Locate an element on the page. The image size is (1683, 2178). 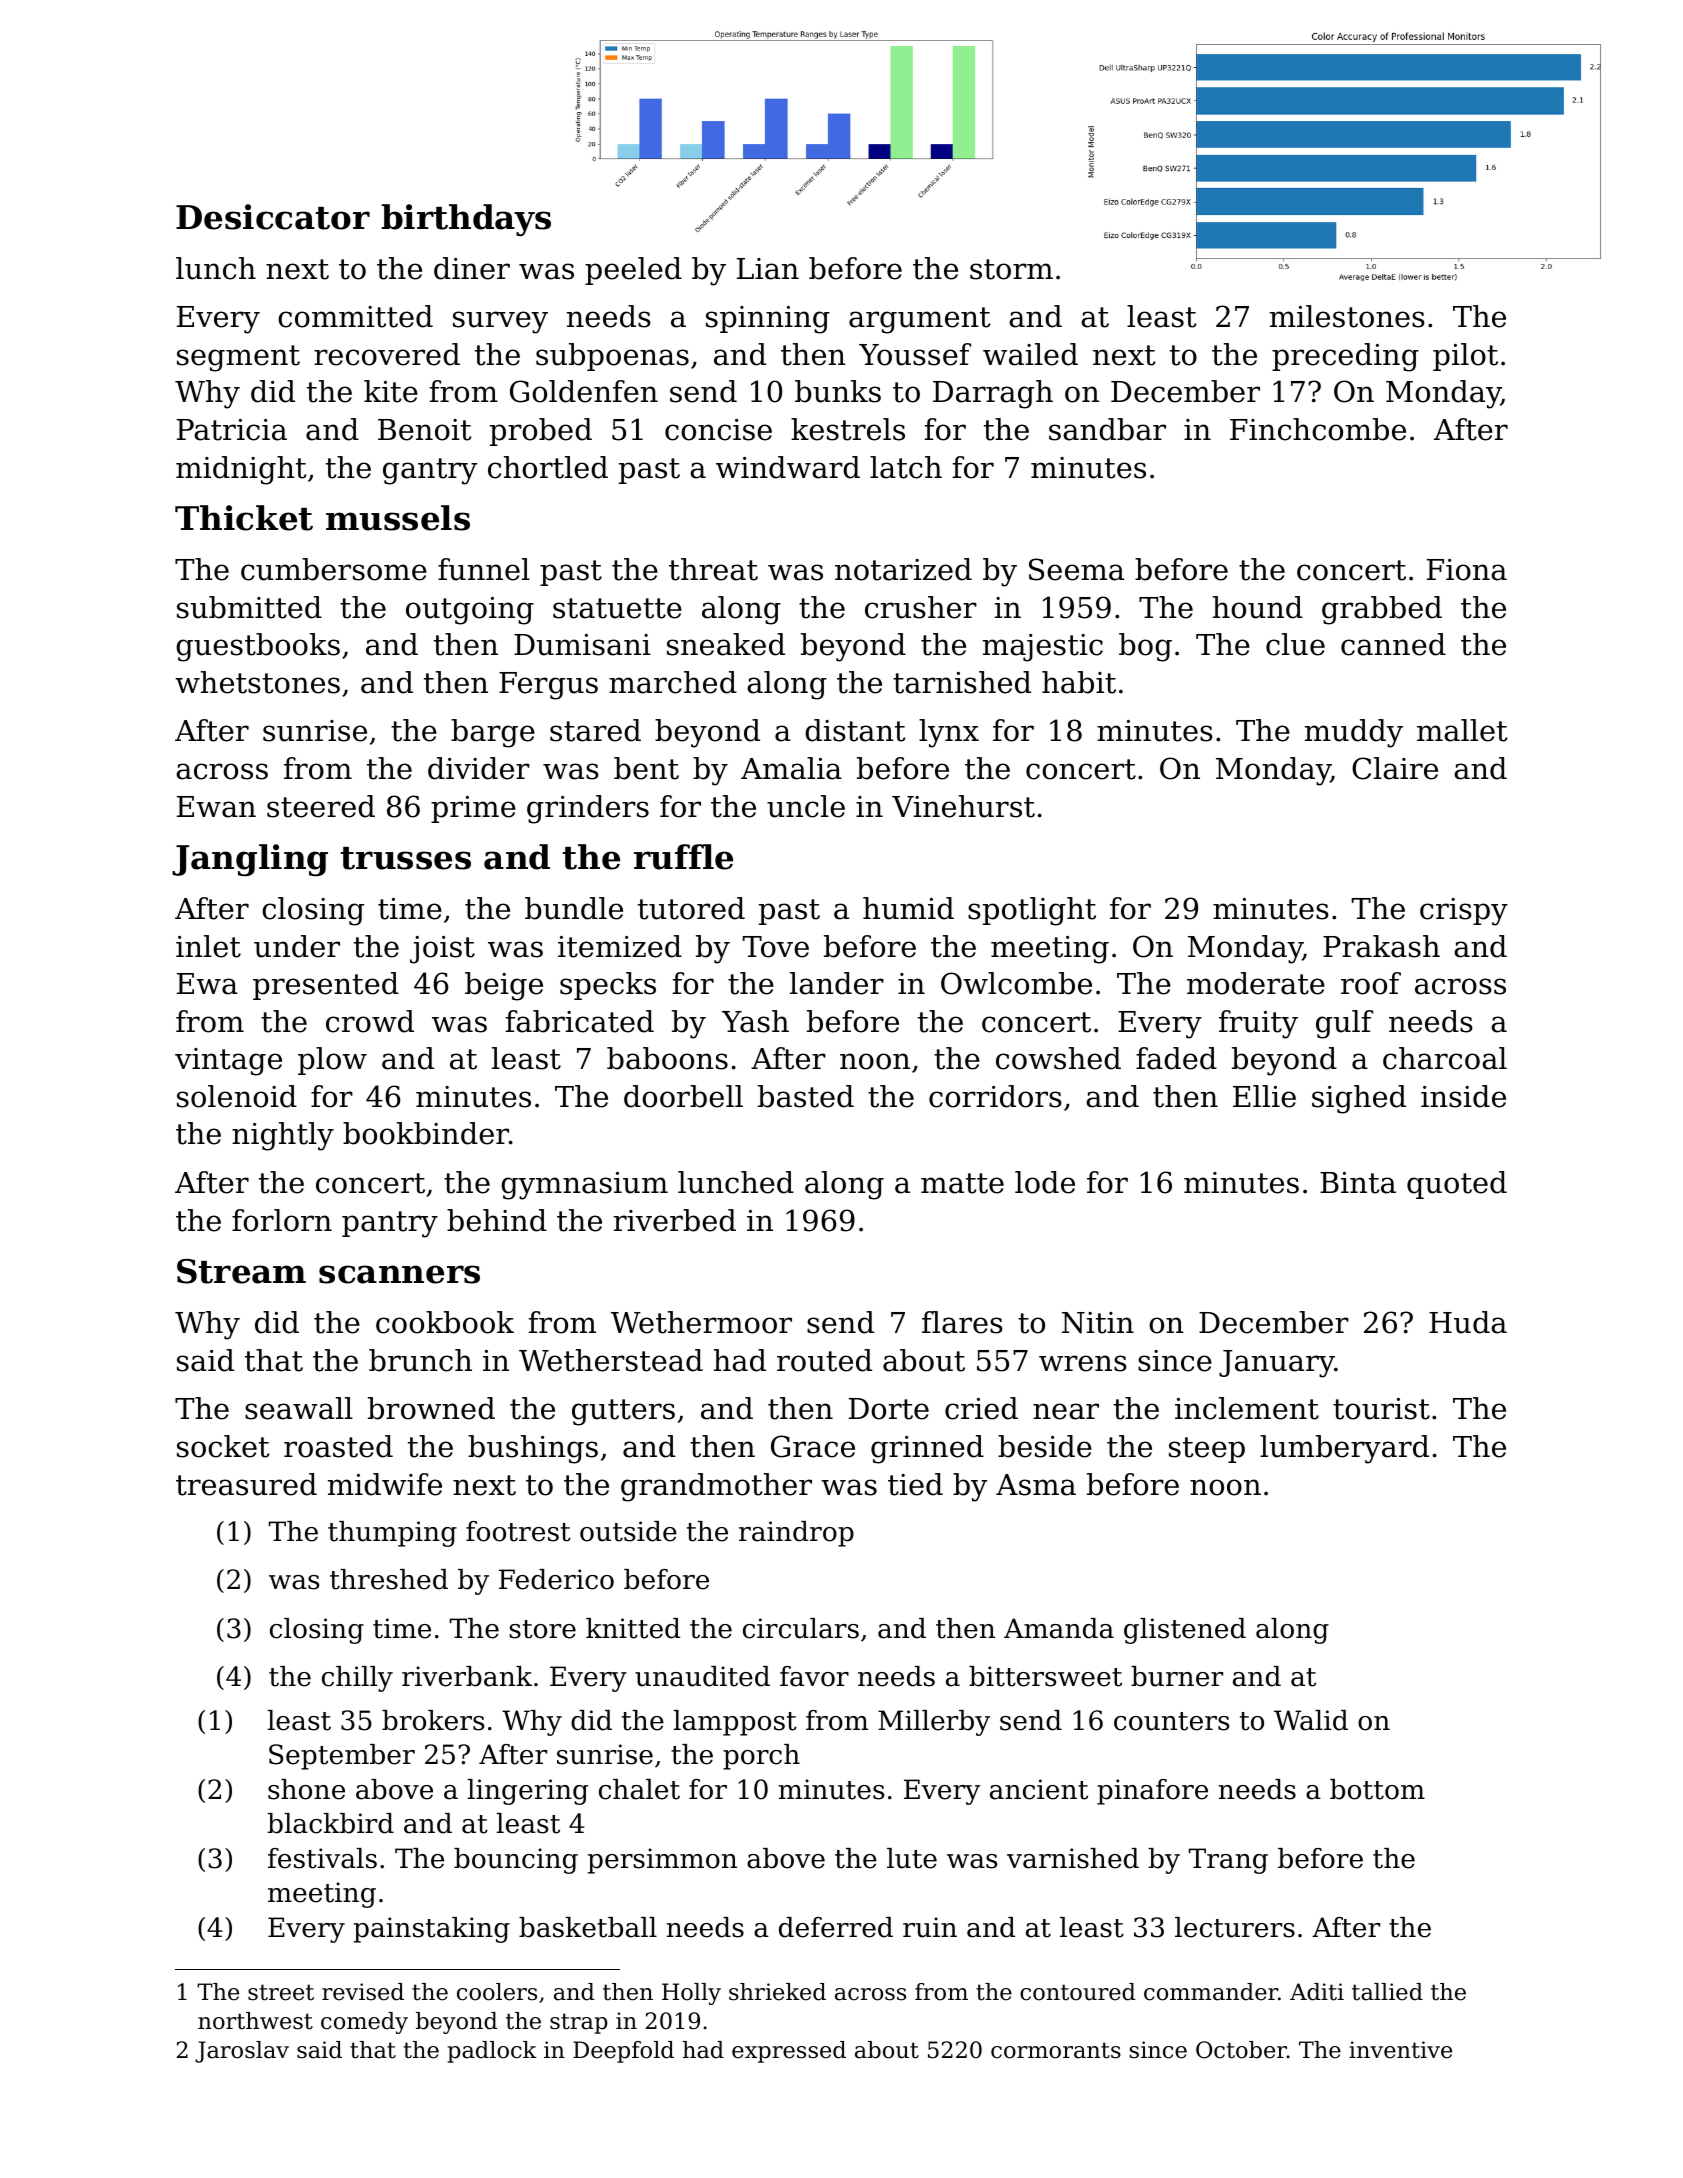
grandmother is located at coordinates (716, 1487).
